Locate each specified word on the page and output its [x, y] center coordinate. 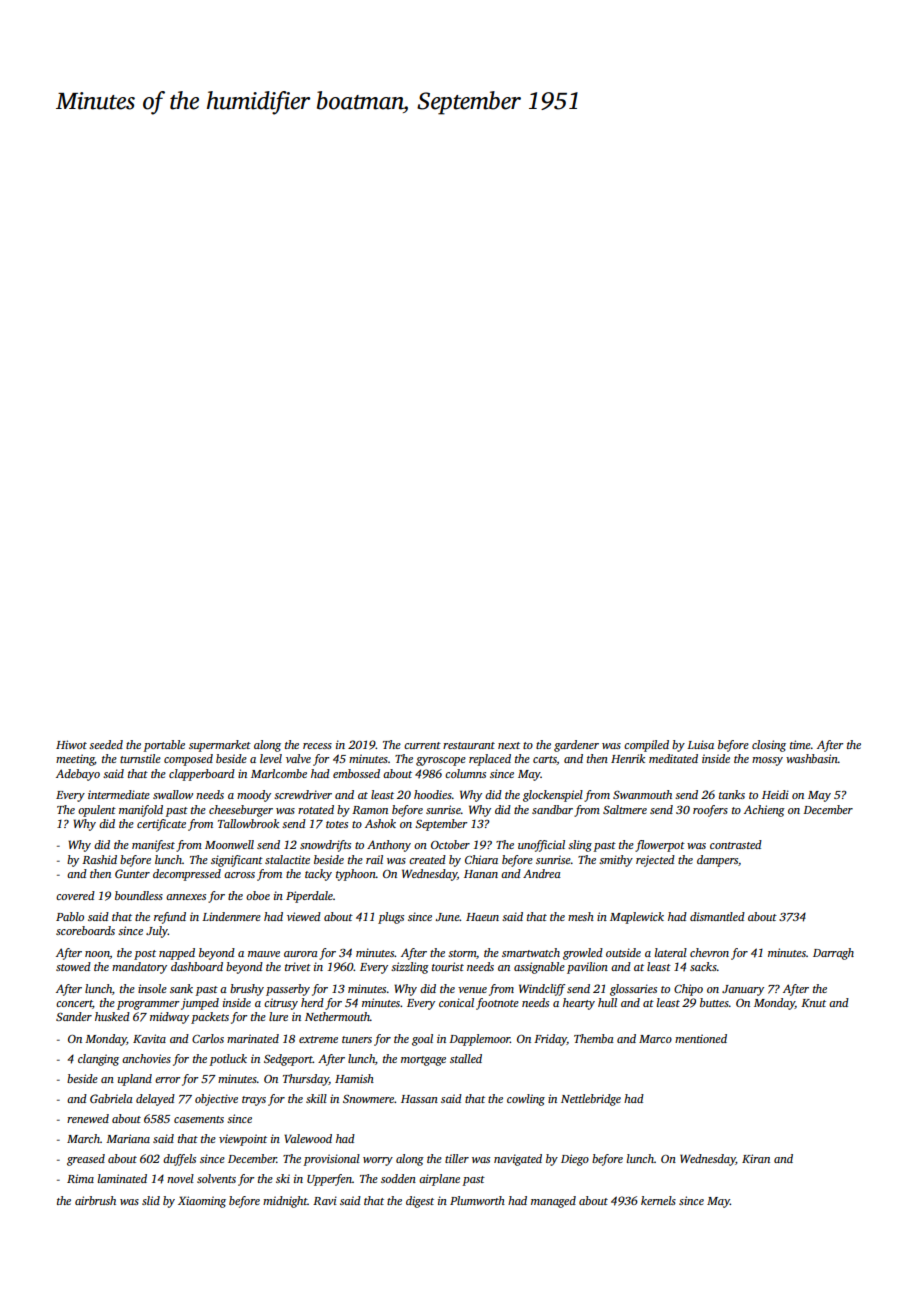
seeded [106, 744]
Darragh [833, 954]
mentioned [701, 1038]
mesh [581, 916]
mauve [264, 954]
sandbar [552, 809]
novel [180, 1178]
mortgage [423, 1061]
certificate [161, 825]
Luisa [700, 744]
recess [317, 746]
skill [316, 1098]
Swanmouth [642, 794]
